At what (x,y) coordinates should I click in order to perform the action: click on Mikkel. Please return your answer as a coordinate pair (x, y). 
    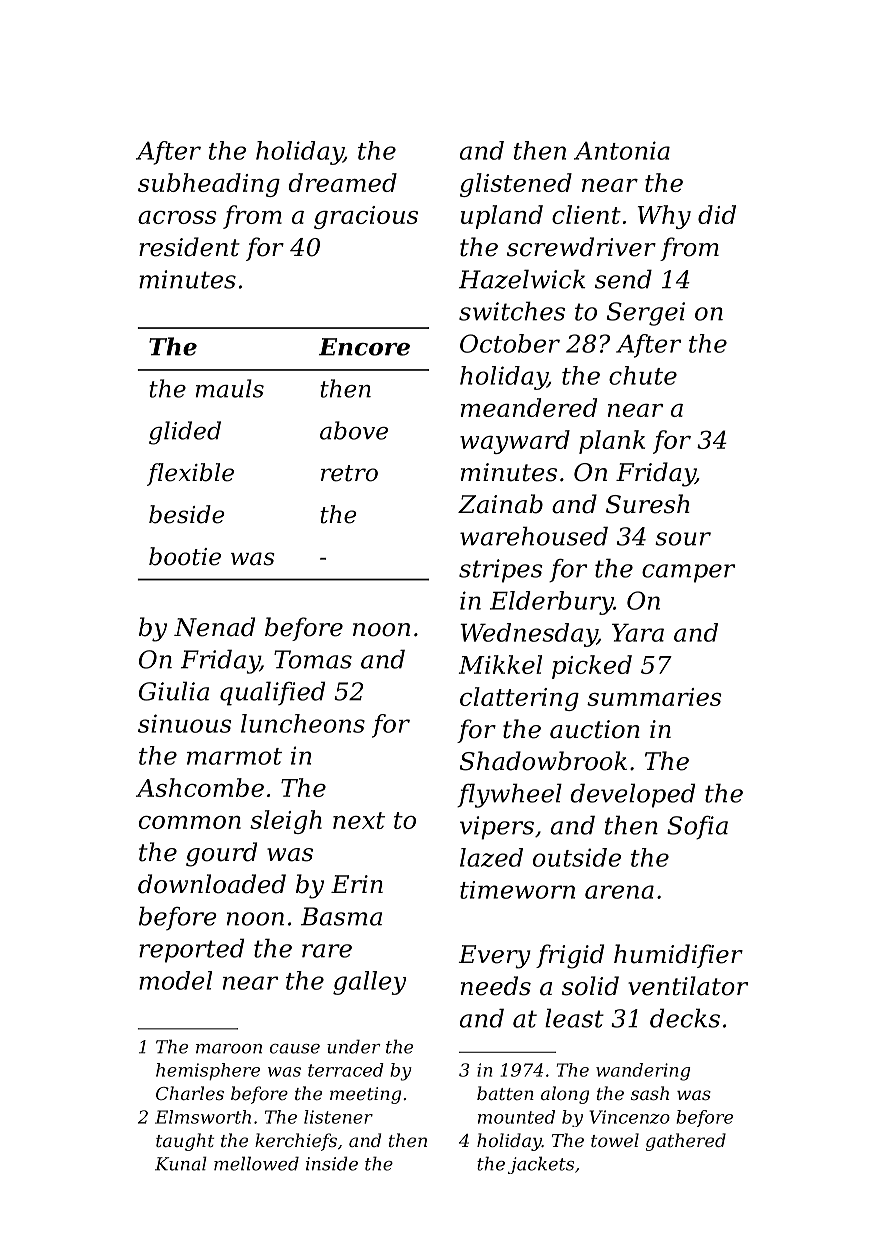
    Looking at the image, I should click on (500, 664).
